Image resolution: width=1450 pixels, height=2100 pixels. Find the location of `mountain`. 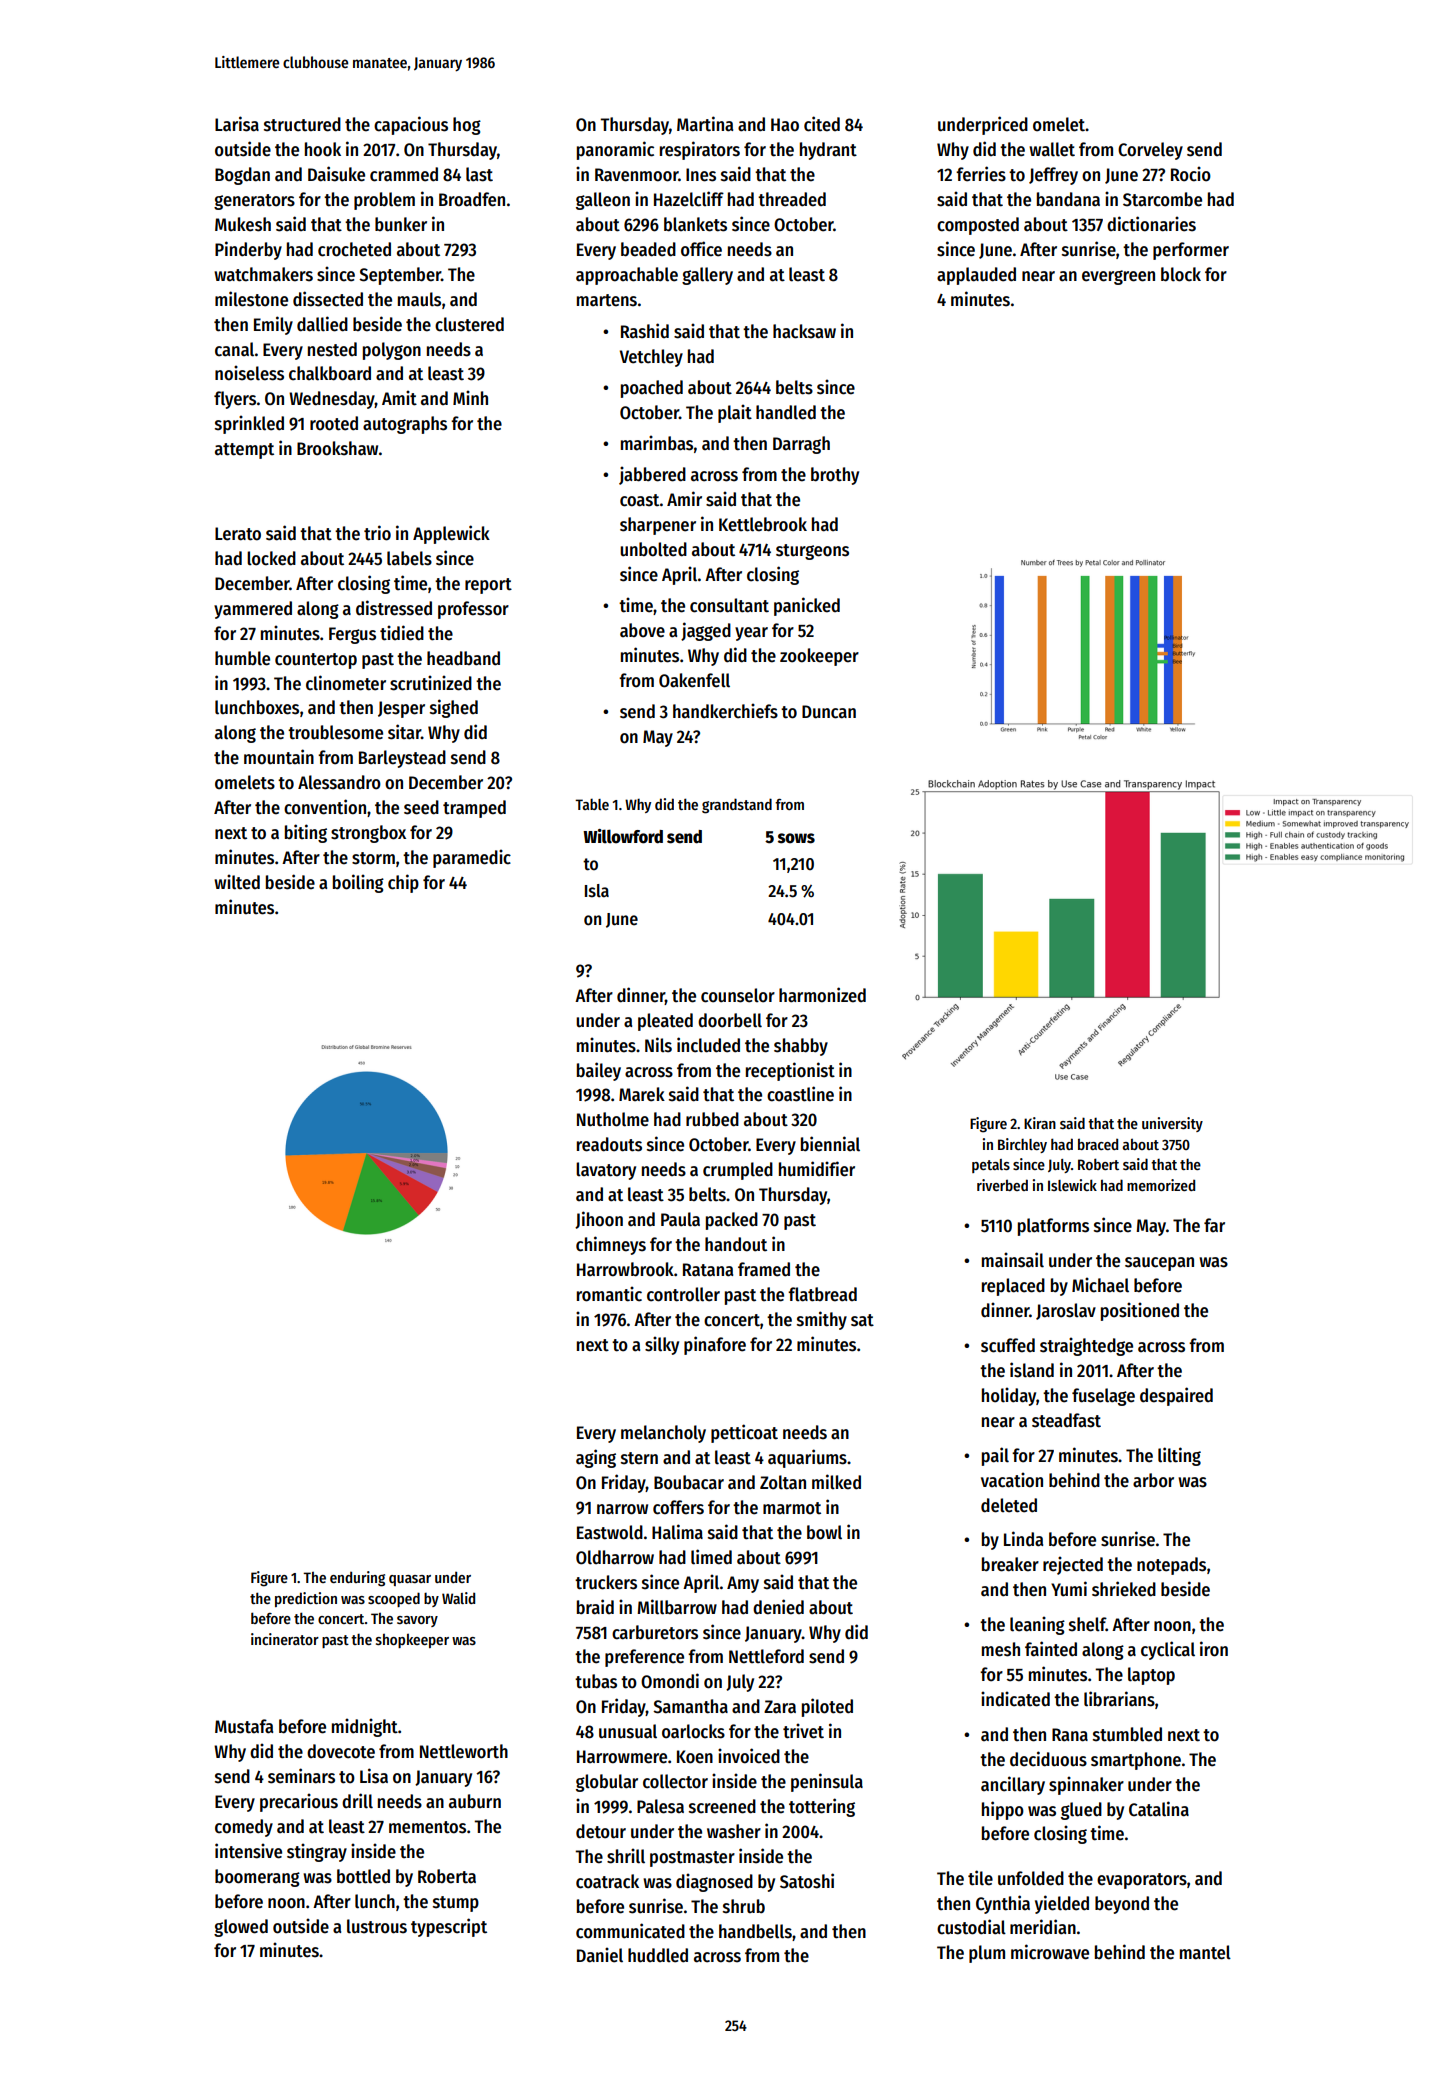

mountain is located at coordinates (279, 757).
